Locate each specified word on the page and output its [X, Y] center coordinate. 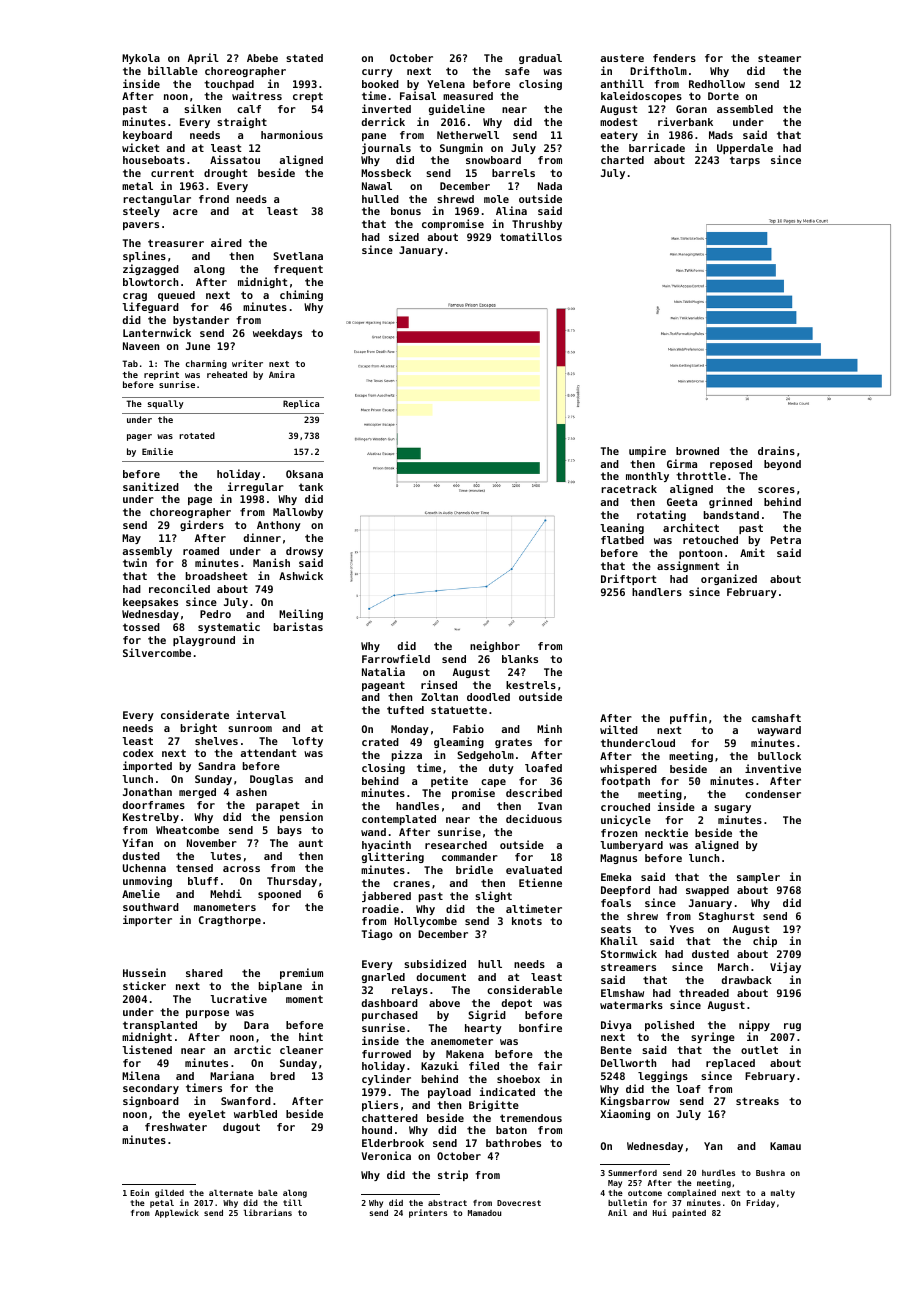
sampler [758, 878]
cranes [411, 884]
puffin [688, 718]
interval [261, 714]
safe [517, 71]
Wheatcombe [187, 830]
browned [697, 451]
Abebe [262, 58]
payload [449, 1093]
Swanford [246, 1101]
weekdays [277, 334]
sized [404, 236]
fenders [674, 58]
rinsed [439, 684]
